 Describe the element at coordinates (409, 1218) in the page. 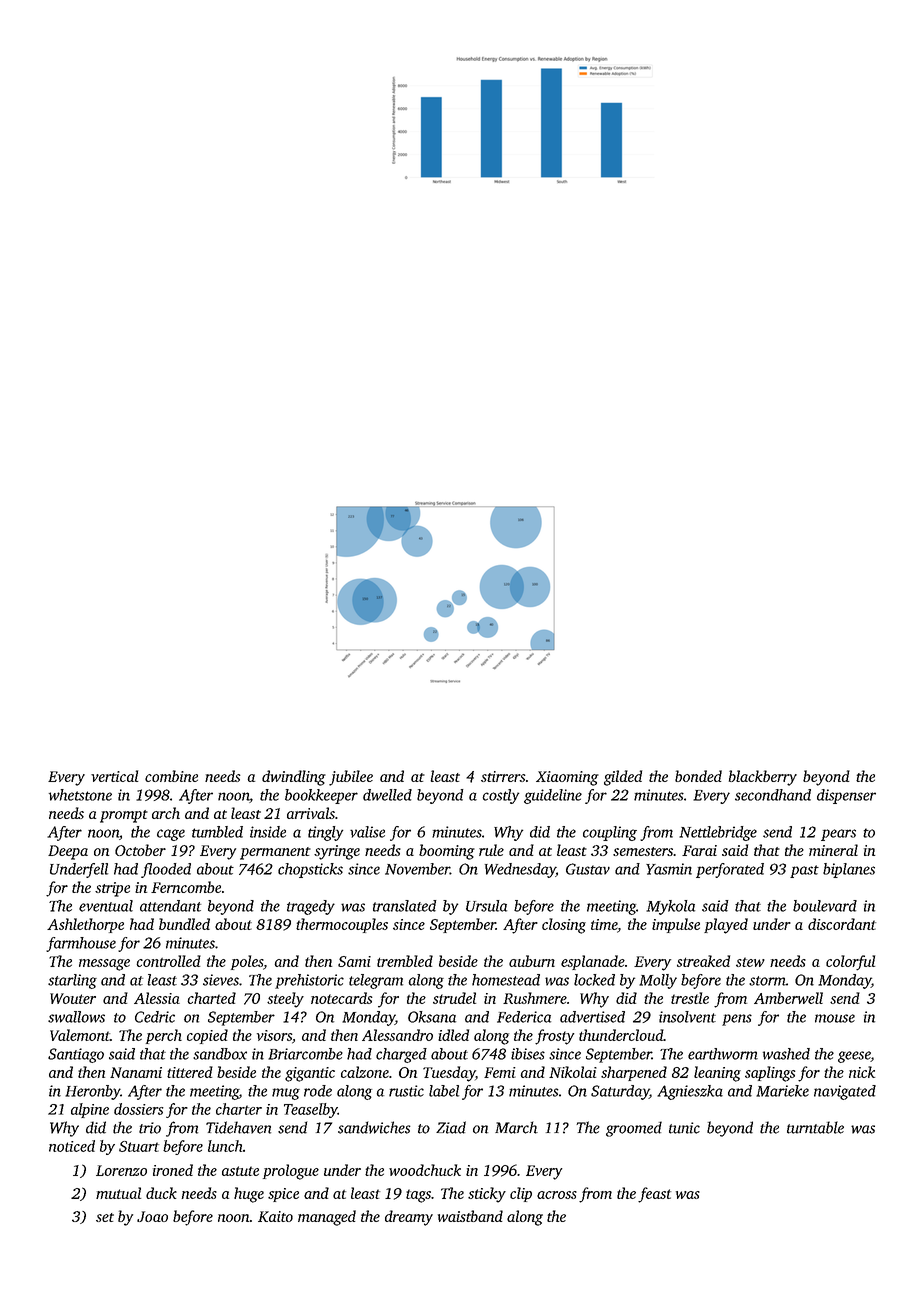

I see `dreamy` at that location.
